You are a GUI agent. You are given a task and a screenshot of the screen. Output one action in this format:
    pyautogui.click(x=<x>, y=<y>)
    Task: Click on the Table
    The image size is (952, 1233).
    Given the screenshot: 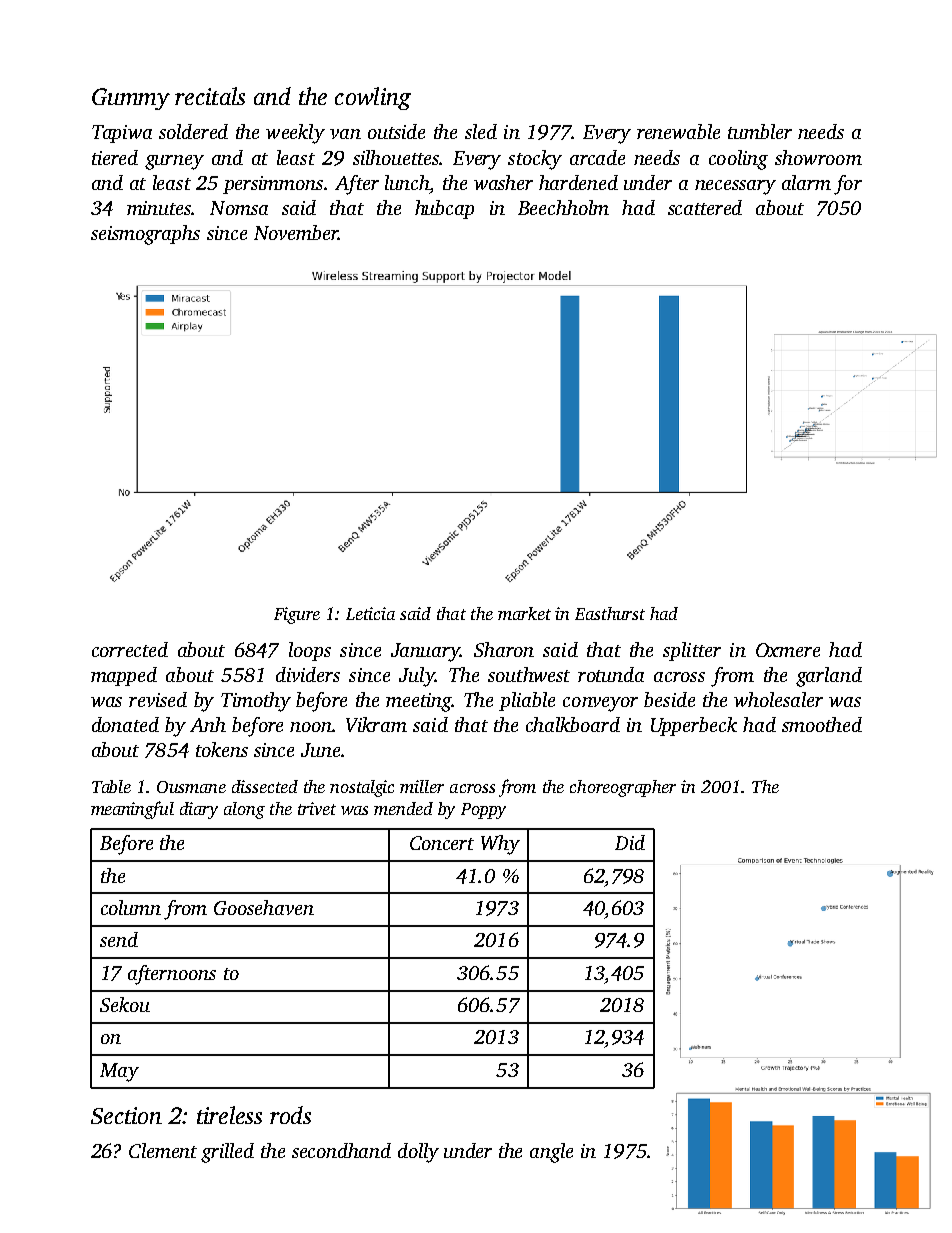 What is the action you would take?
    pyautogui.click(x=111, y=786)
